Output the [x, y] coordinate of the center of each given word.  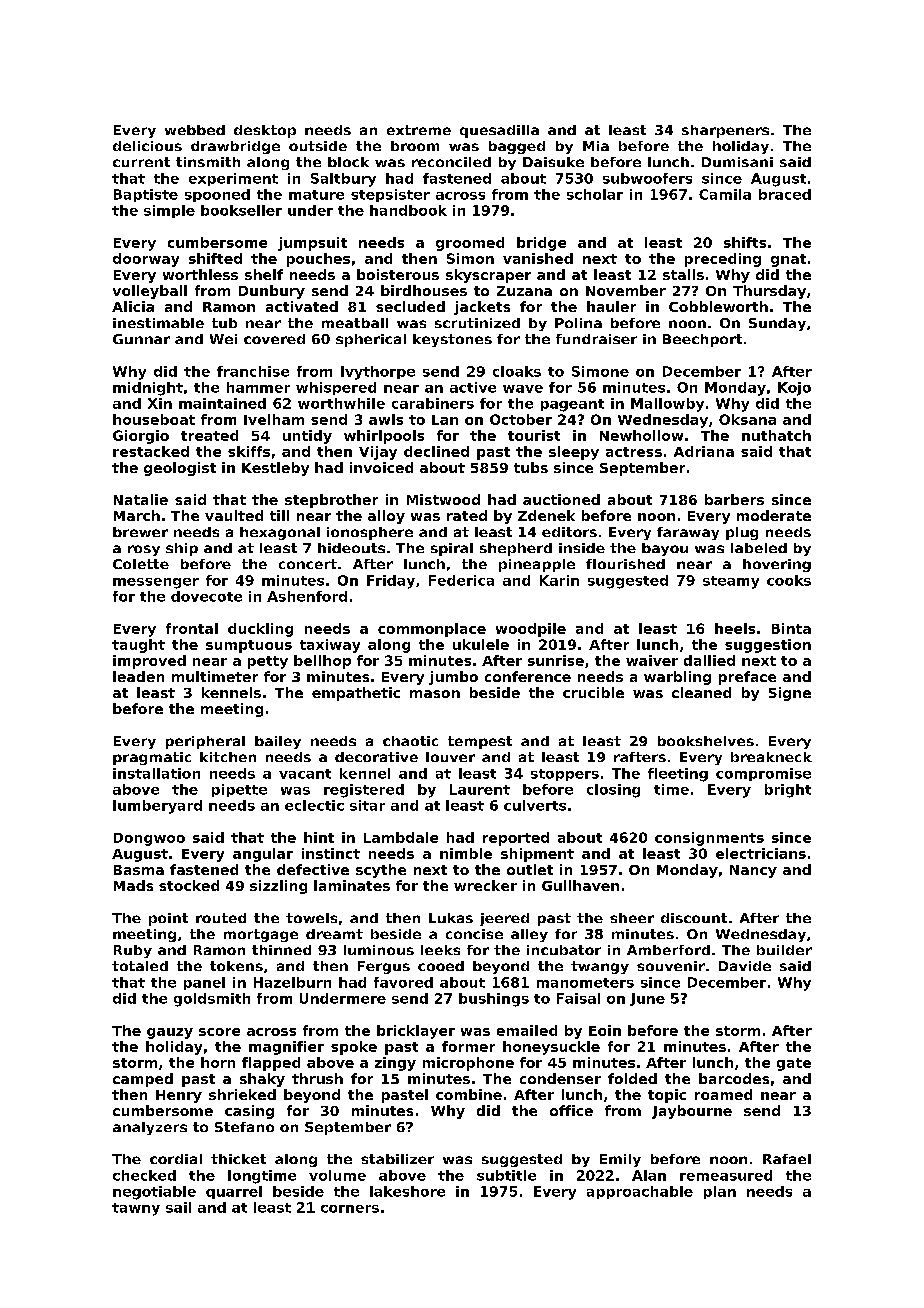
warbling [677, 678]
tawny [136, 1209]
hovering [777, 565]
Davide [745, 966]
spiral [452, 549]
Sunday [777, 324]
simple [169, 211]
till [279, 515]
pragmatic [152, 758]
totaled [140, 966]
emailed [527, 1030]
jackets [482, 308]
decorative [376, 757]
